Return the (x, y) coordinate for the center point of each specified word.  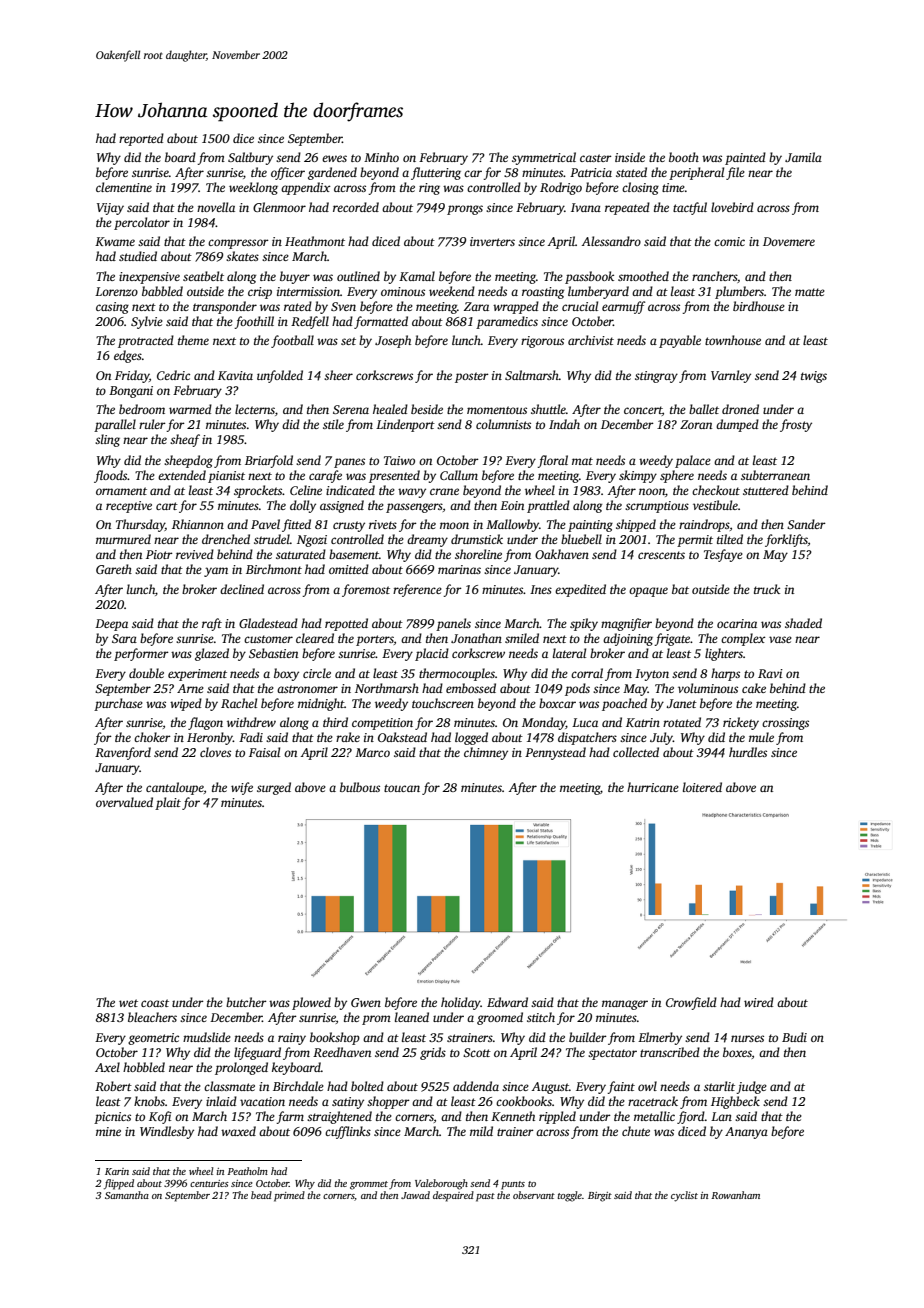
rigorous (542, 342)
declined (242, 589)
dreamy (427, 540)
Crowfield (691, 1003)
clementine (124, 187)
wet (128, 1003)
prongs (465, 210)
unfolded (280, 376)
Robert (113, 1086)
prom (376, 1020)
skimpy (638, 476)
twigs (814, 377)
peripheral (696, 173)
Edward (507, 1002)
